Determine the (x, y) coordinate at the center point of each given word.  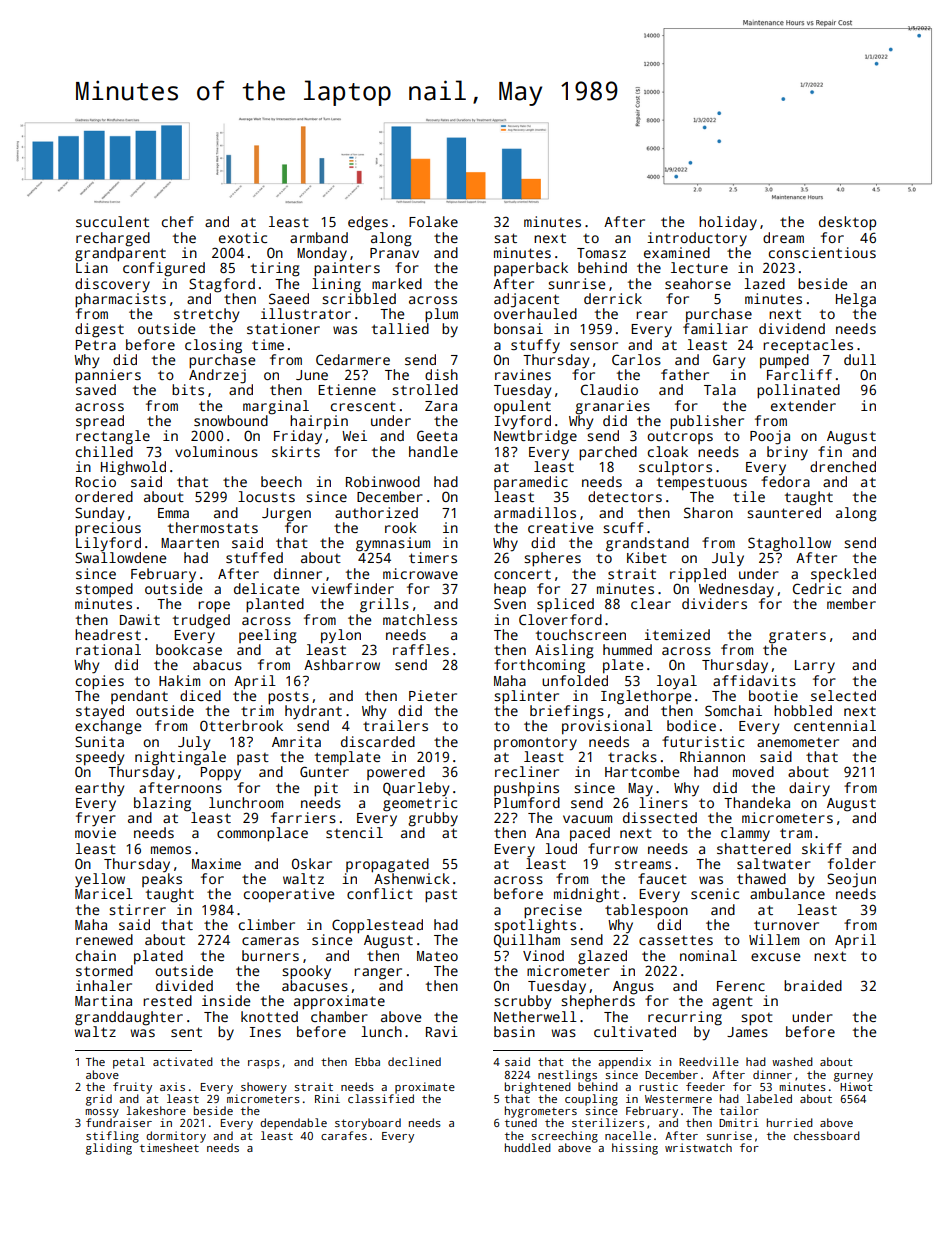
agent (732, 1003)
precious (108, 529)
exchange (108, 727)
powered (396, 773)
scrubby (522, 1002)
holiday (728, 223)
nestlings (567, 1076)
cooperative (289, 895)
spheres (552, 559)
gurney (853, 1077)
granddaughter (129, 1018)
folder (852, 863)
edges (368, 223)
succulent (112, 221)
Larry (815, 667)
